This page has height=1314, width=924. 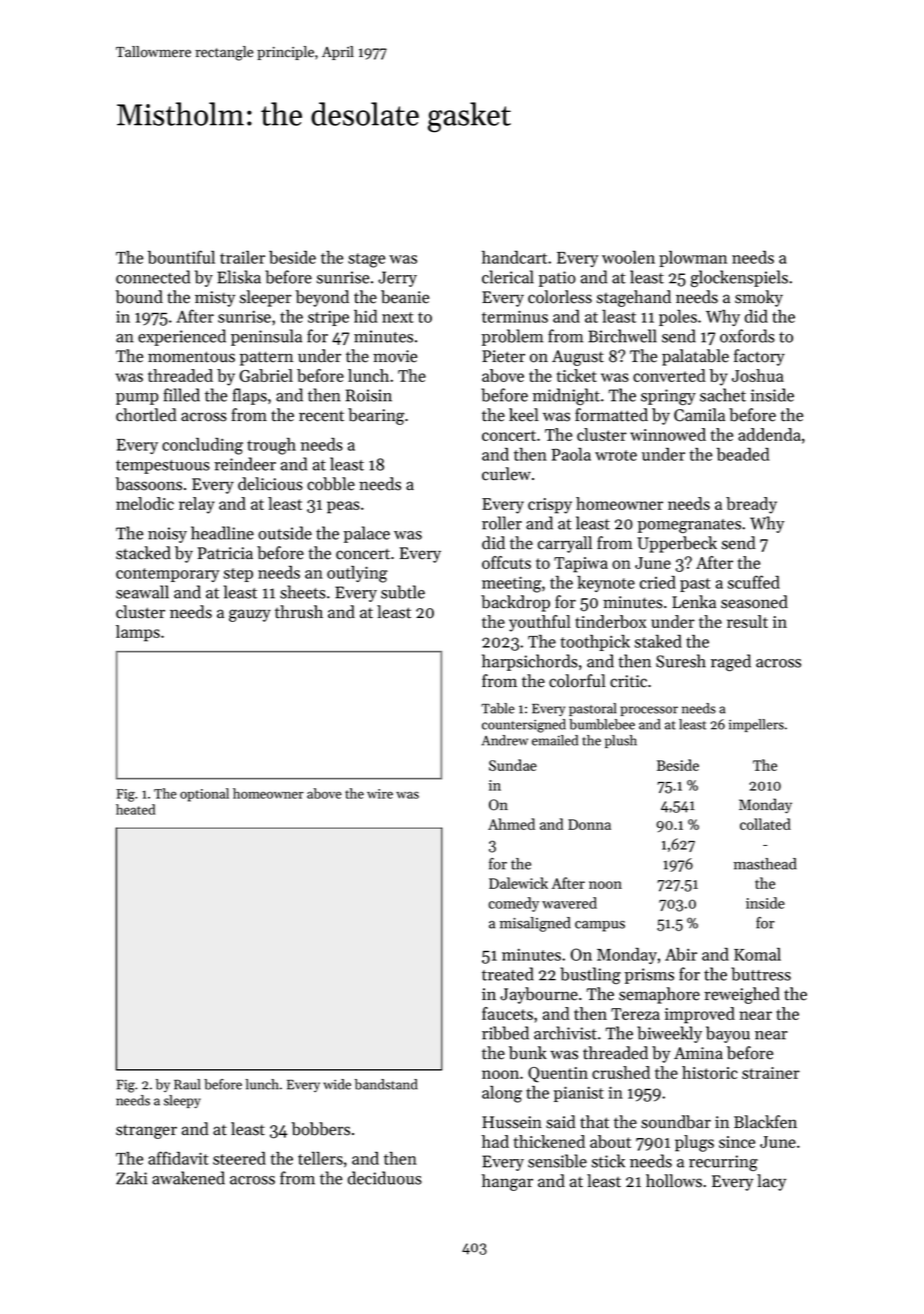 What do you see at coordinates (628, 681) in the page?
I see `critic` at bounding box center [628, 681].
